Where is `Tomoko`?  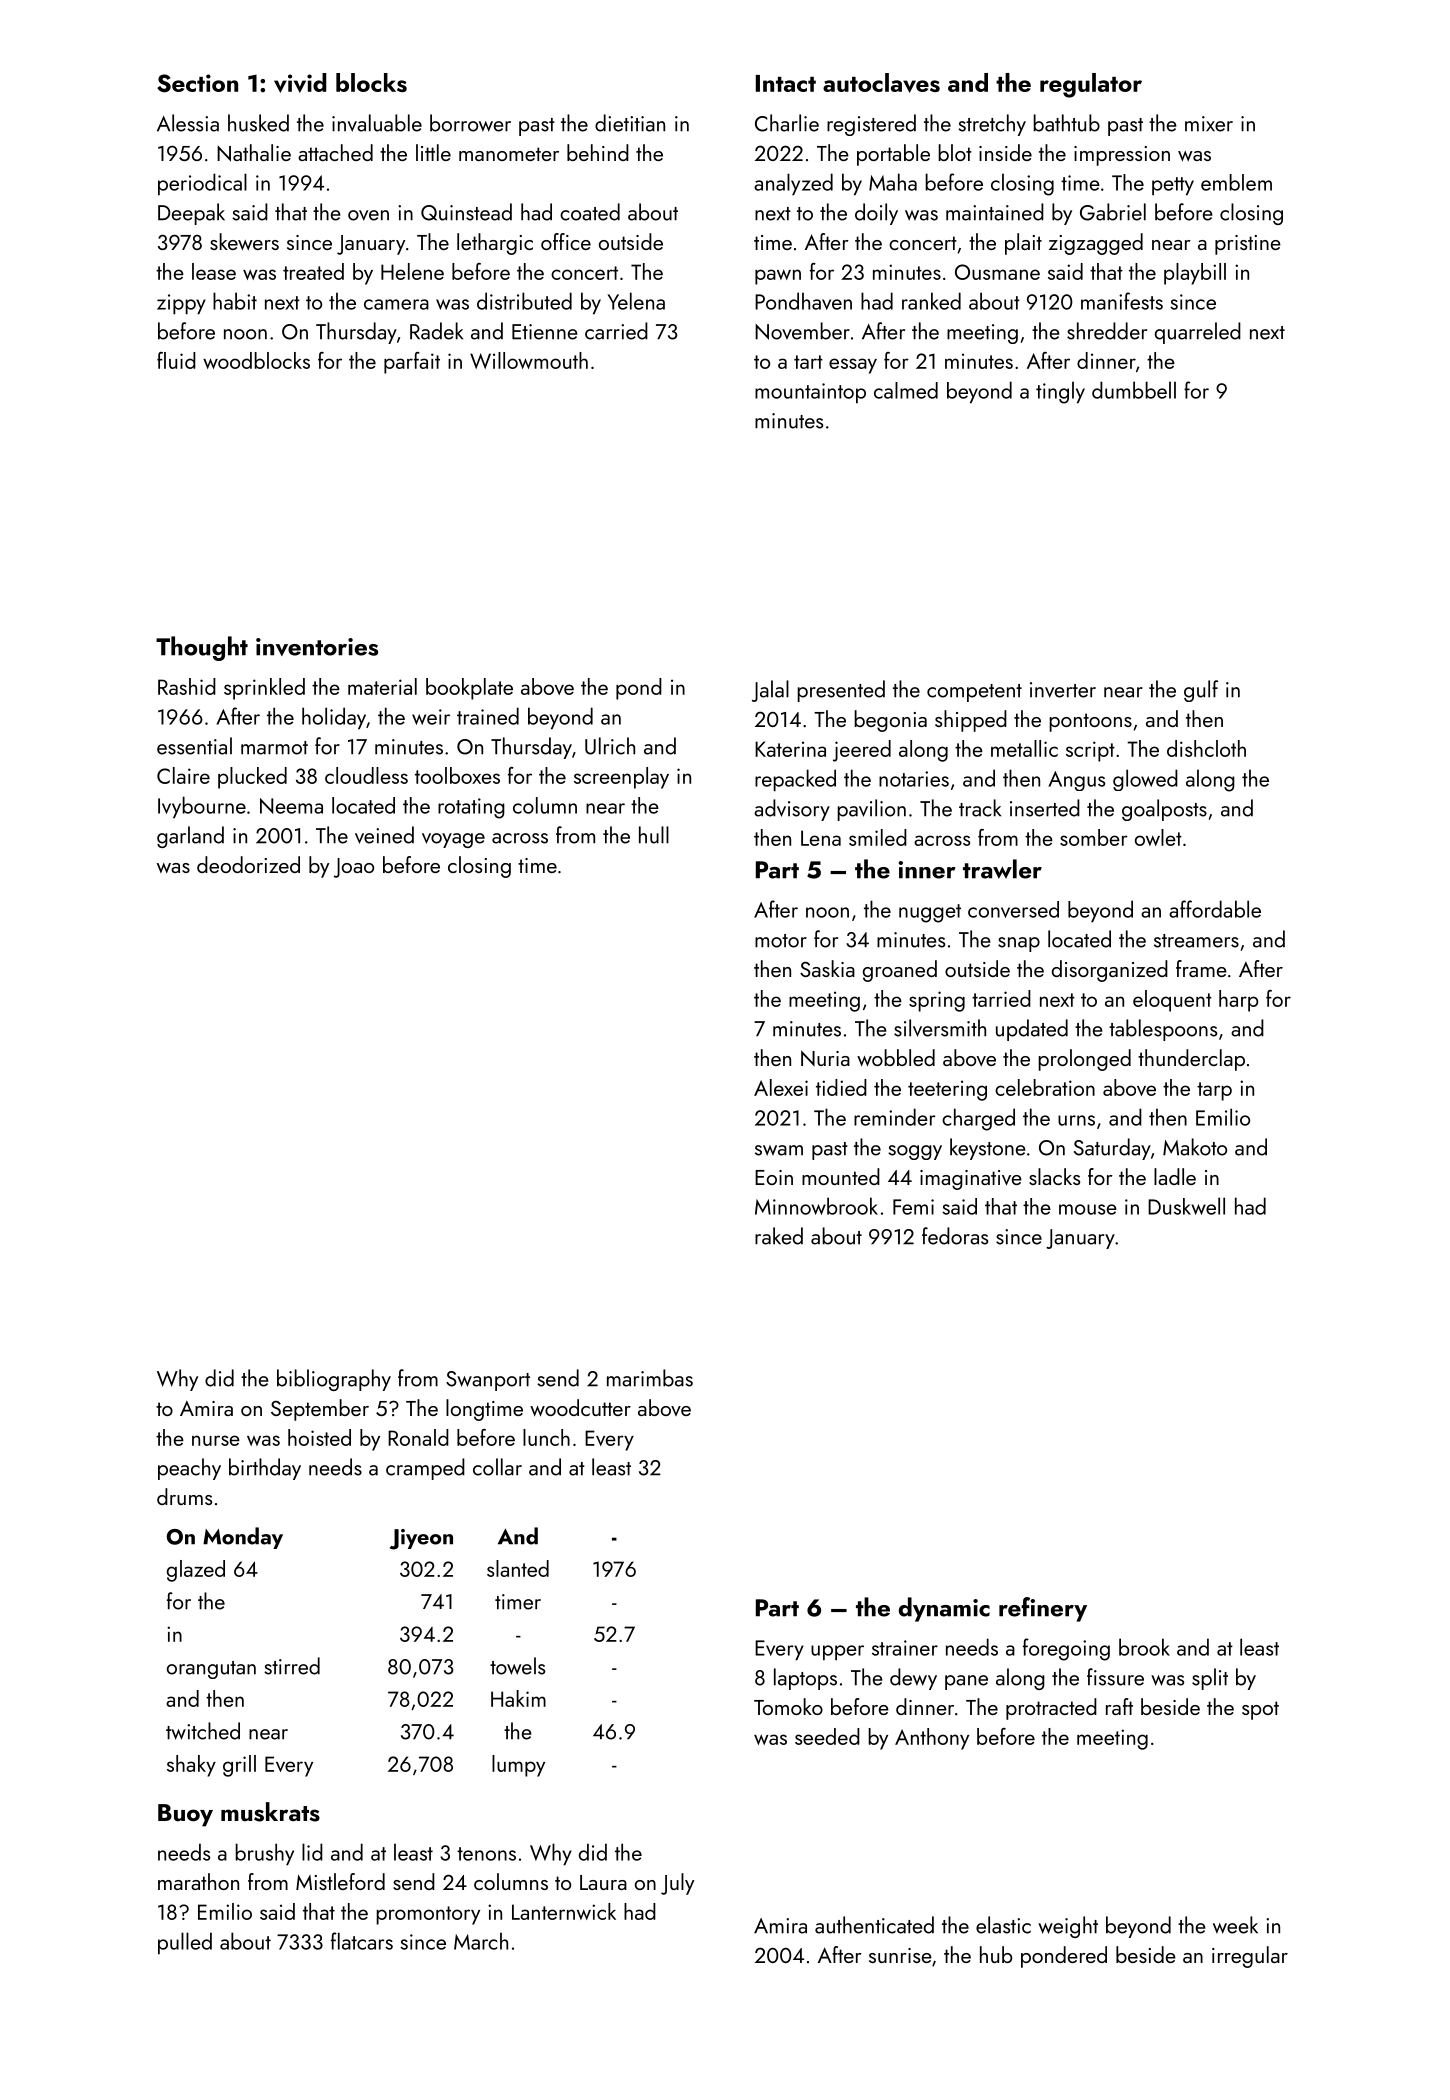 Tomoko is located at coordinates (788, 1706).
